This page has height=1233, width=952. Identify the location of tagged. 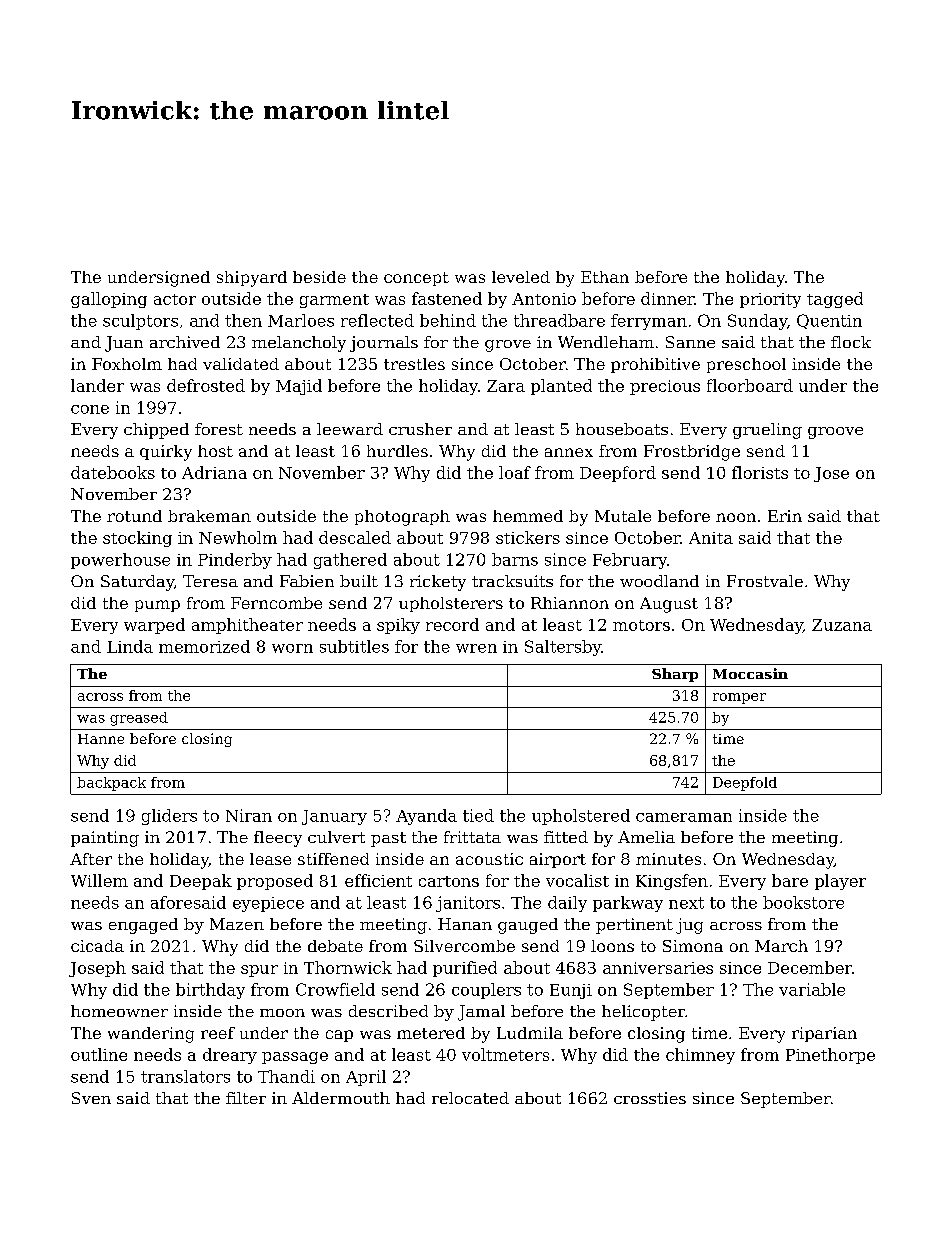
(835, 300).
